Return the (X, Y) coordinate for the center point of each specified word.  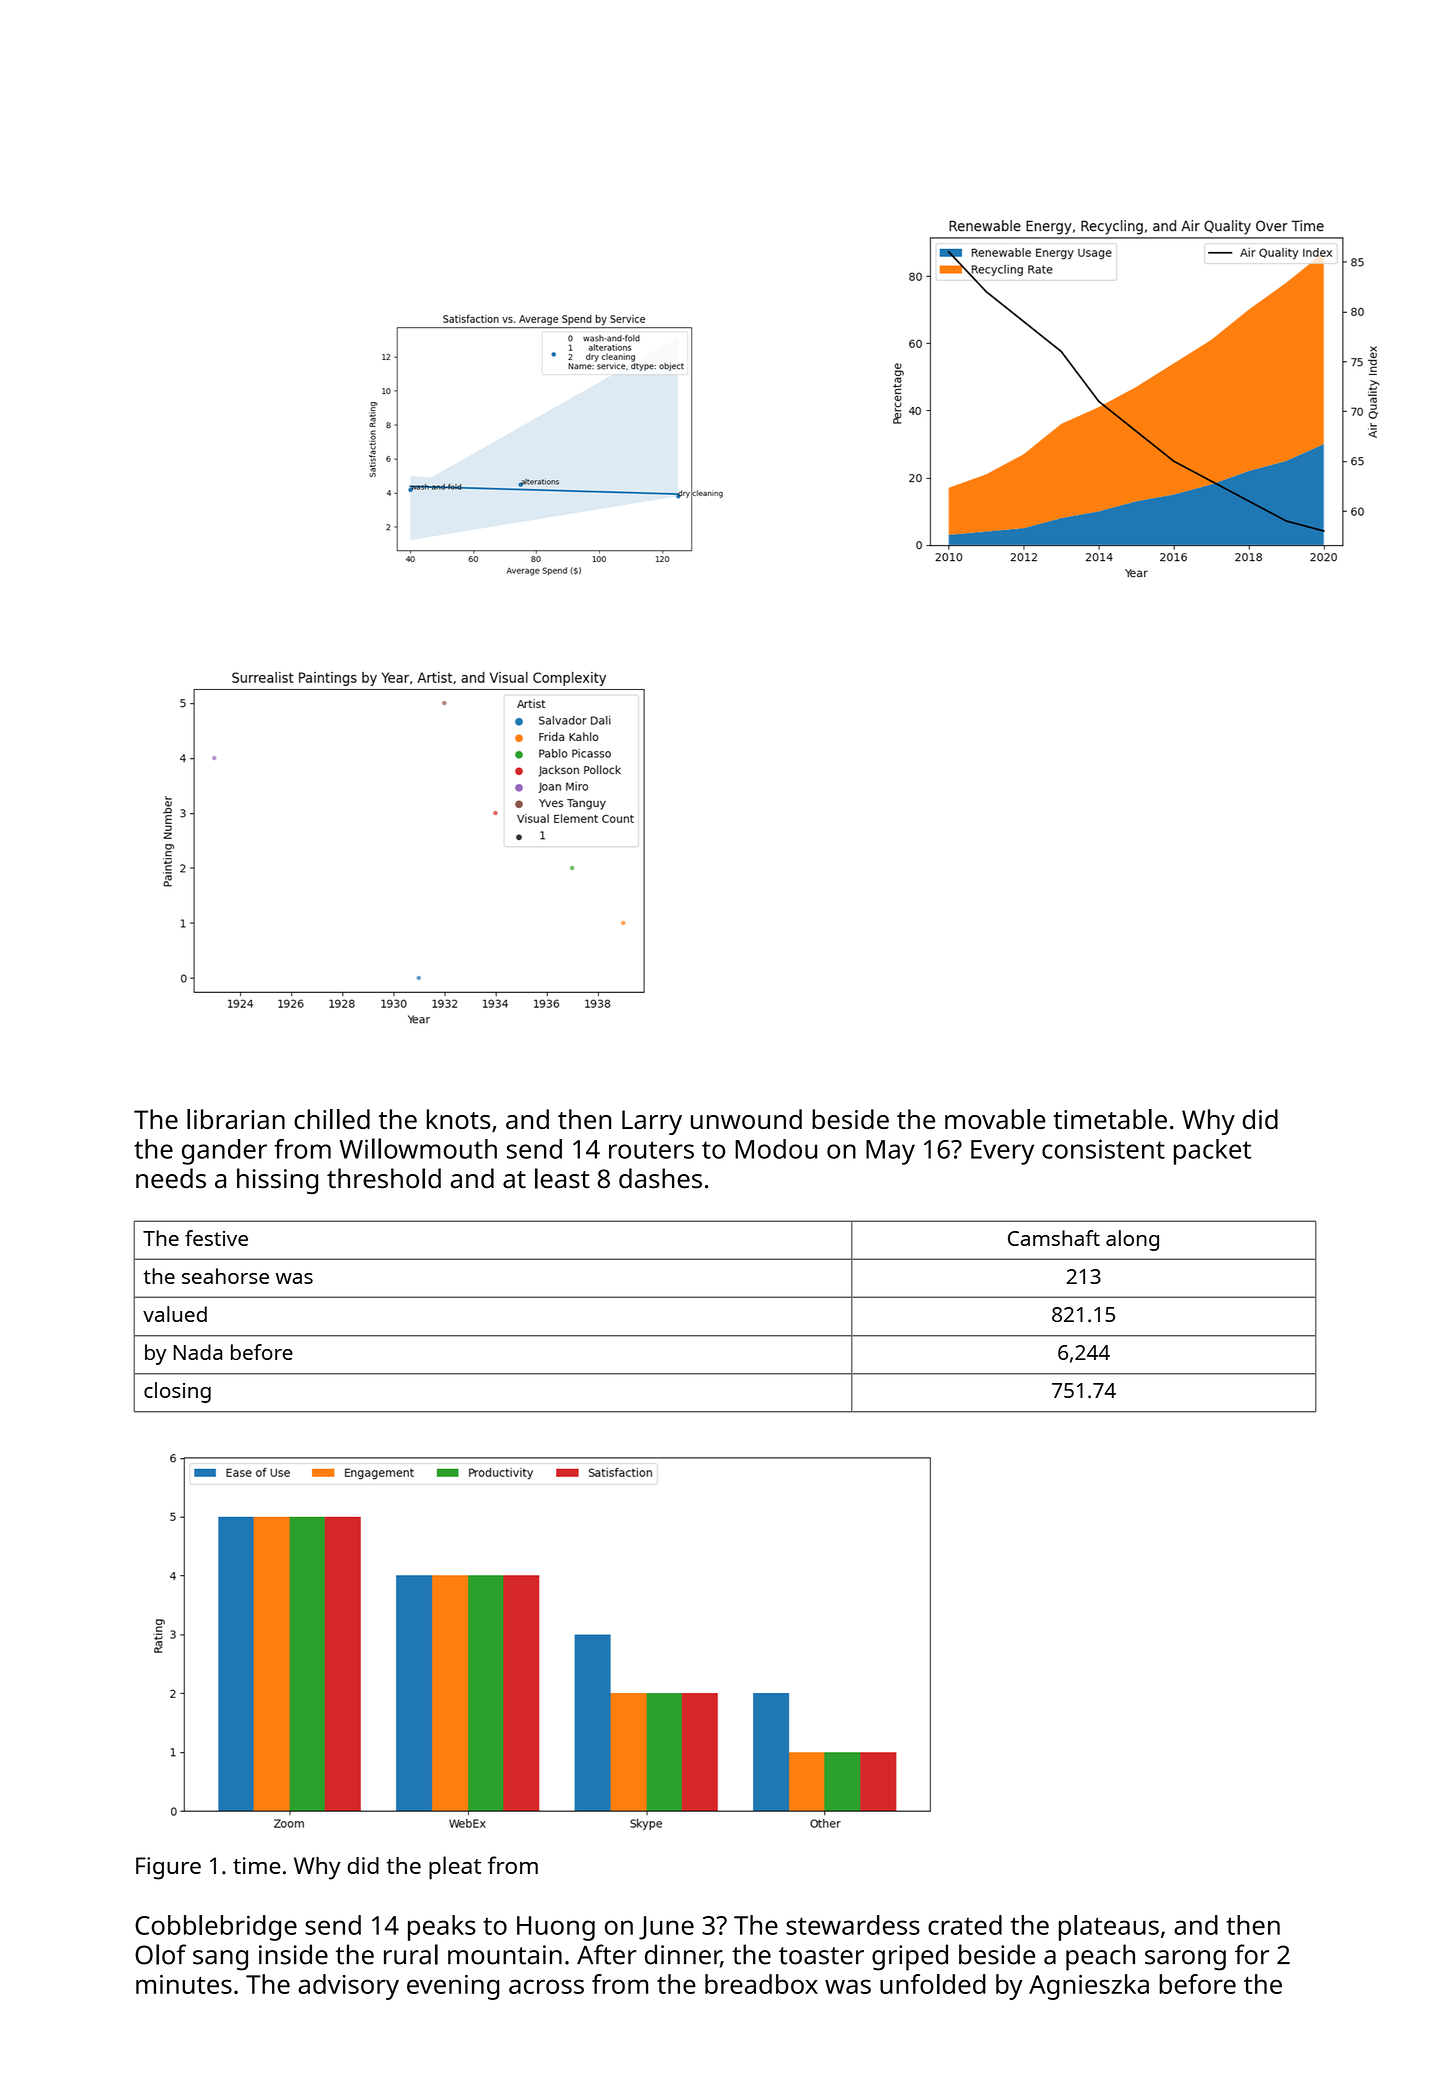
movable (995, 1119)
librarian (236, 1119)
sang (220, 1960)
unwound (746, 1119)
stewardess (853, 1925)
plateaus (1109, 1928)
